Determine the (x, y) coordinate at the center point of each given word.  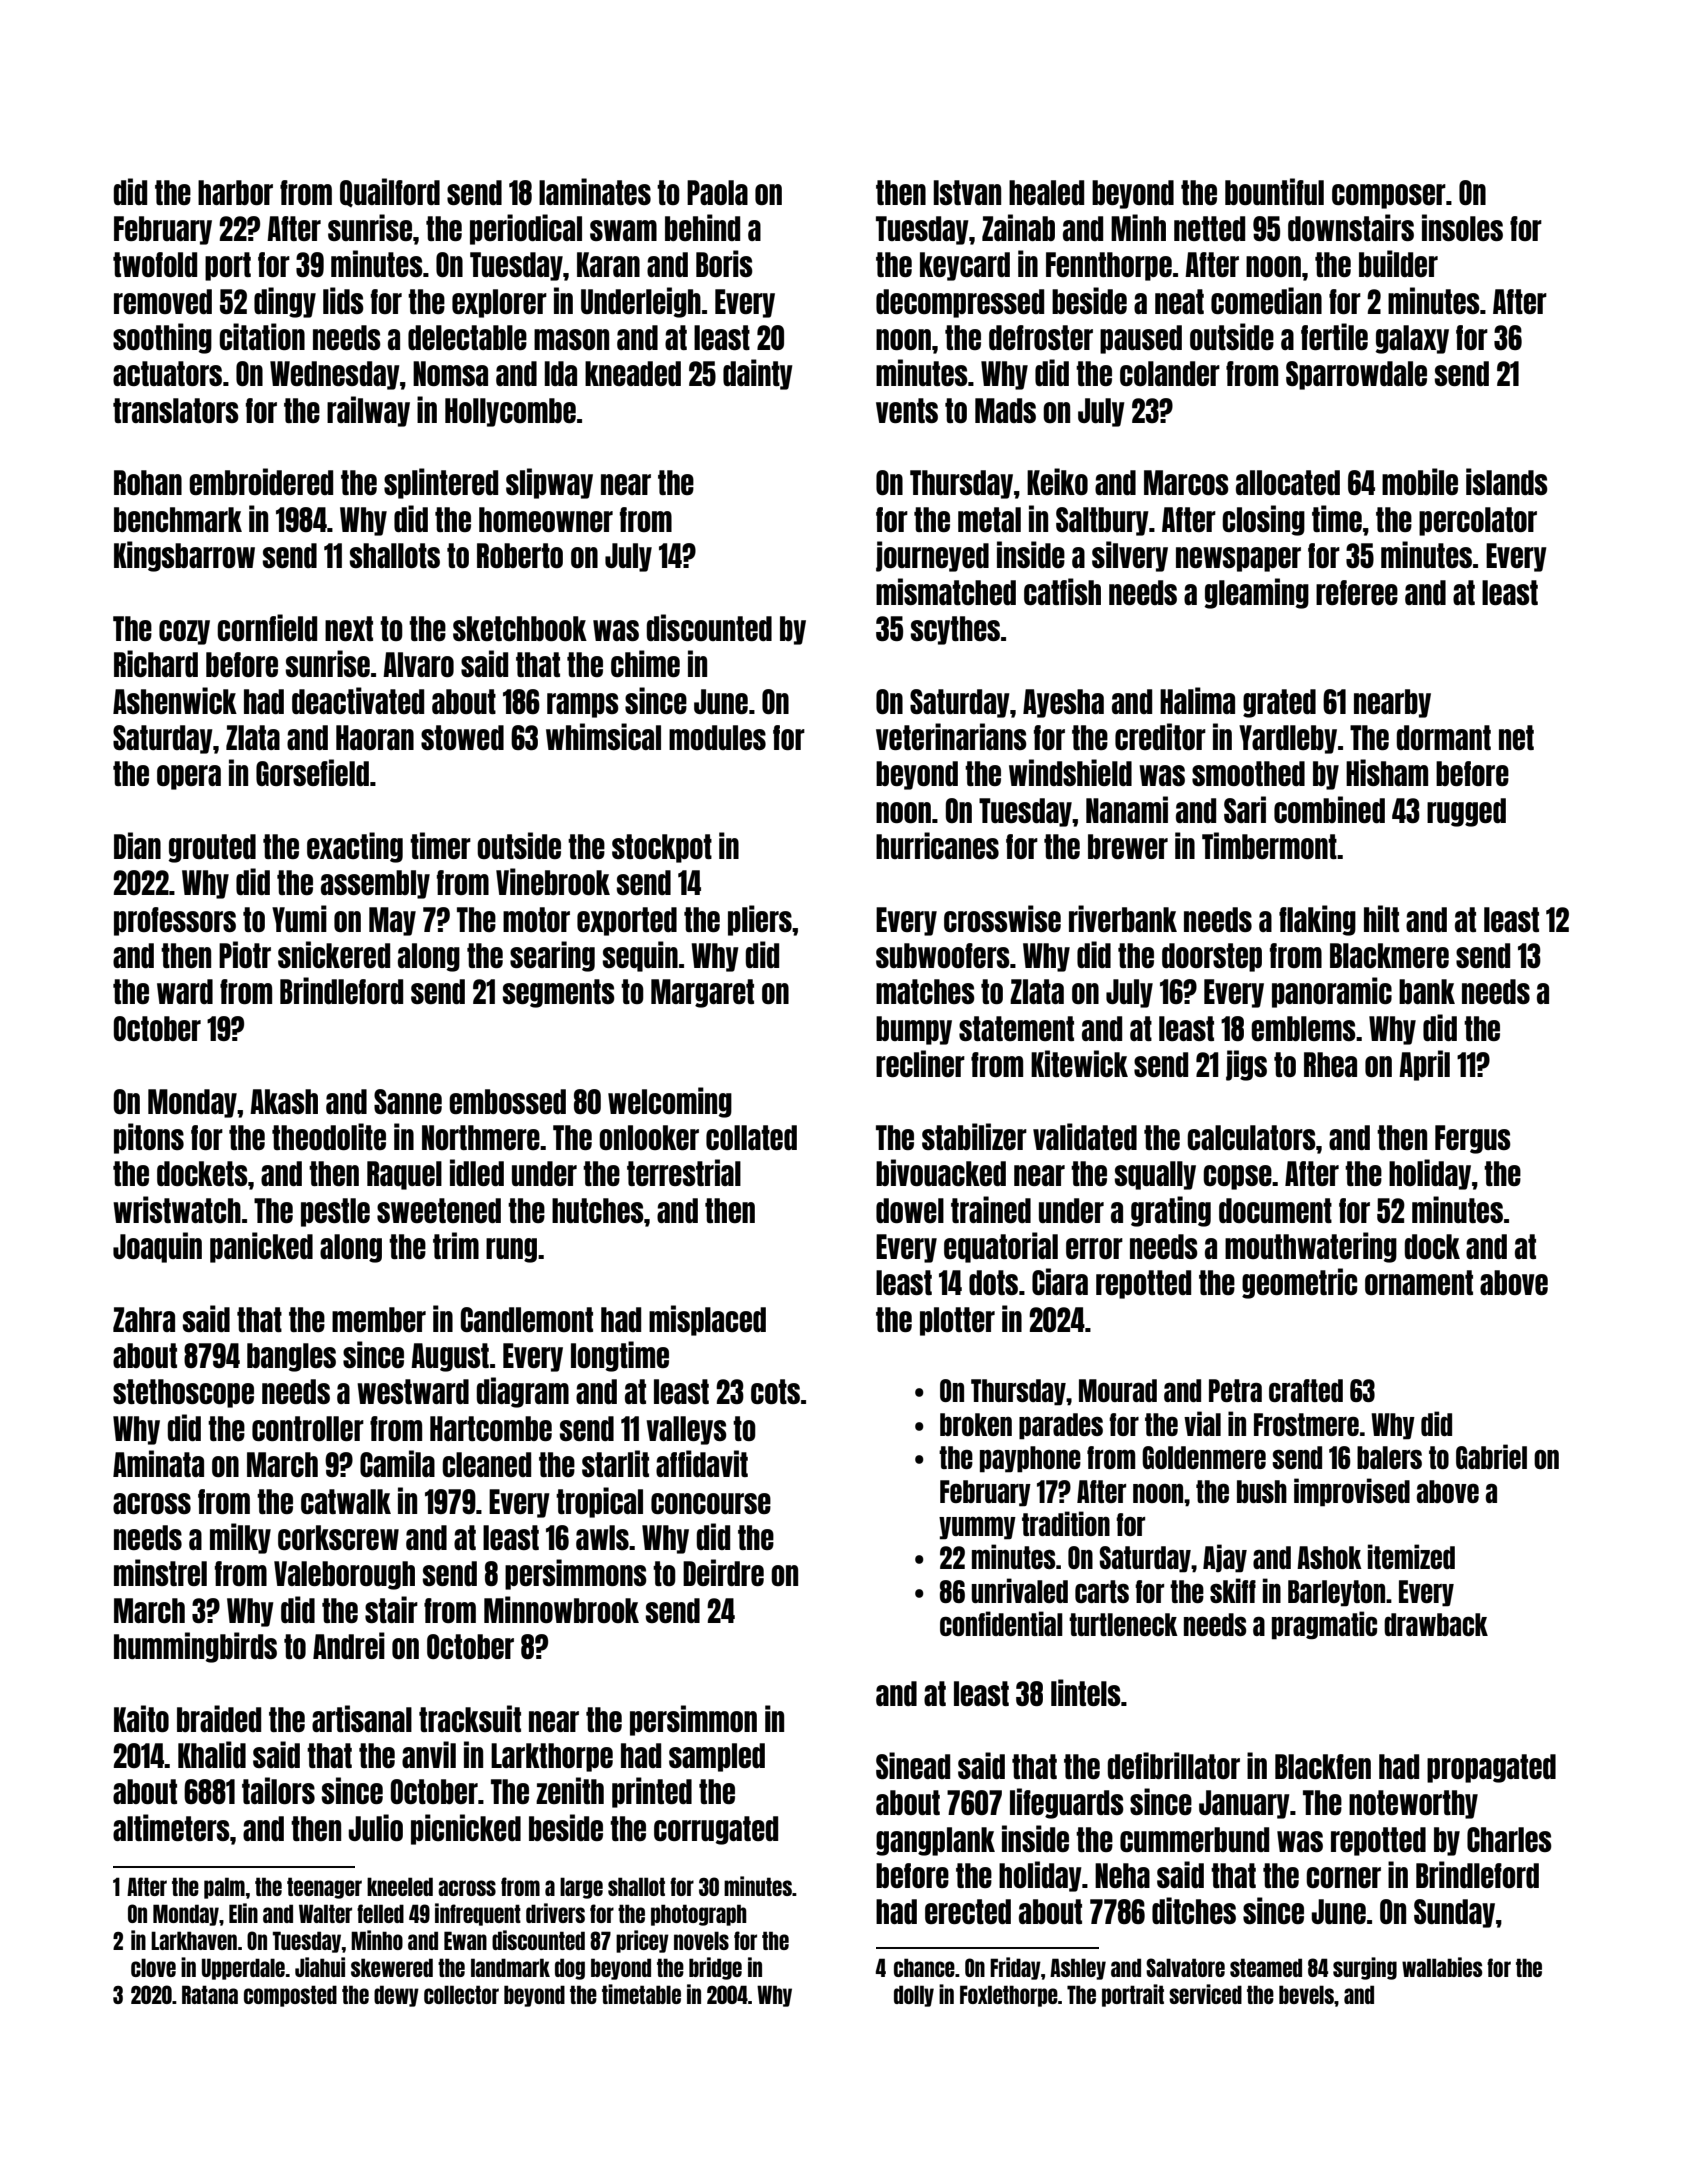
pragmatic (1324, 1625)
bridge (715, 1968)
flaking (1317, 920)
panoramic (1332, 992)
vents (907, 410)
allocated (1288, 482)
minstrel (160, 1572)
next (349, 628)
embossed (507, 1101)
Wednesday (335, 375)
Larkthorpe (552, 1757)
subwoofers (943, 955)
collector (461, 1994)
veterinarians (951, 736)
